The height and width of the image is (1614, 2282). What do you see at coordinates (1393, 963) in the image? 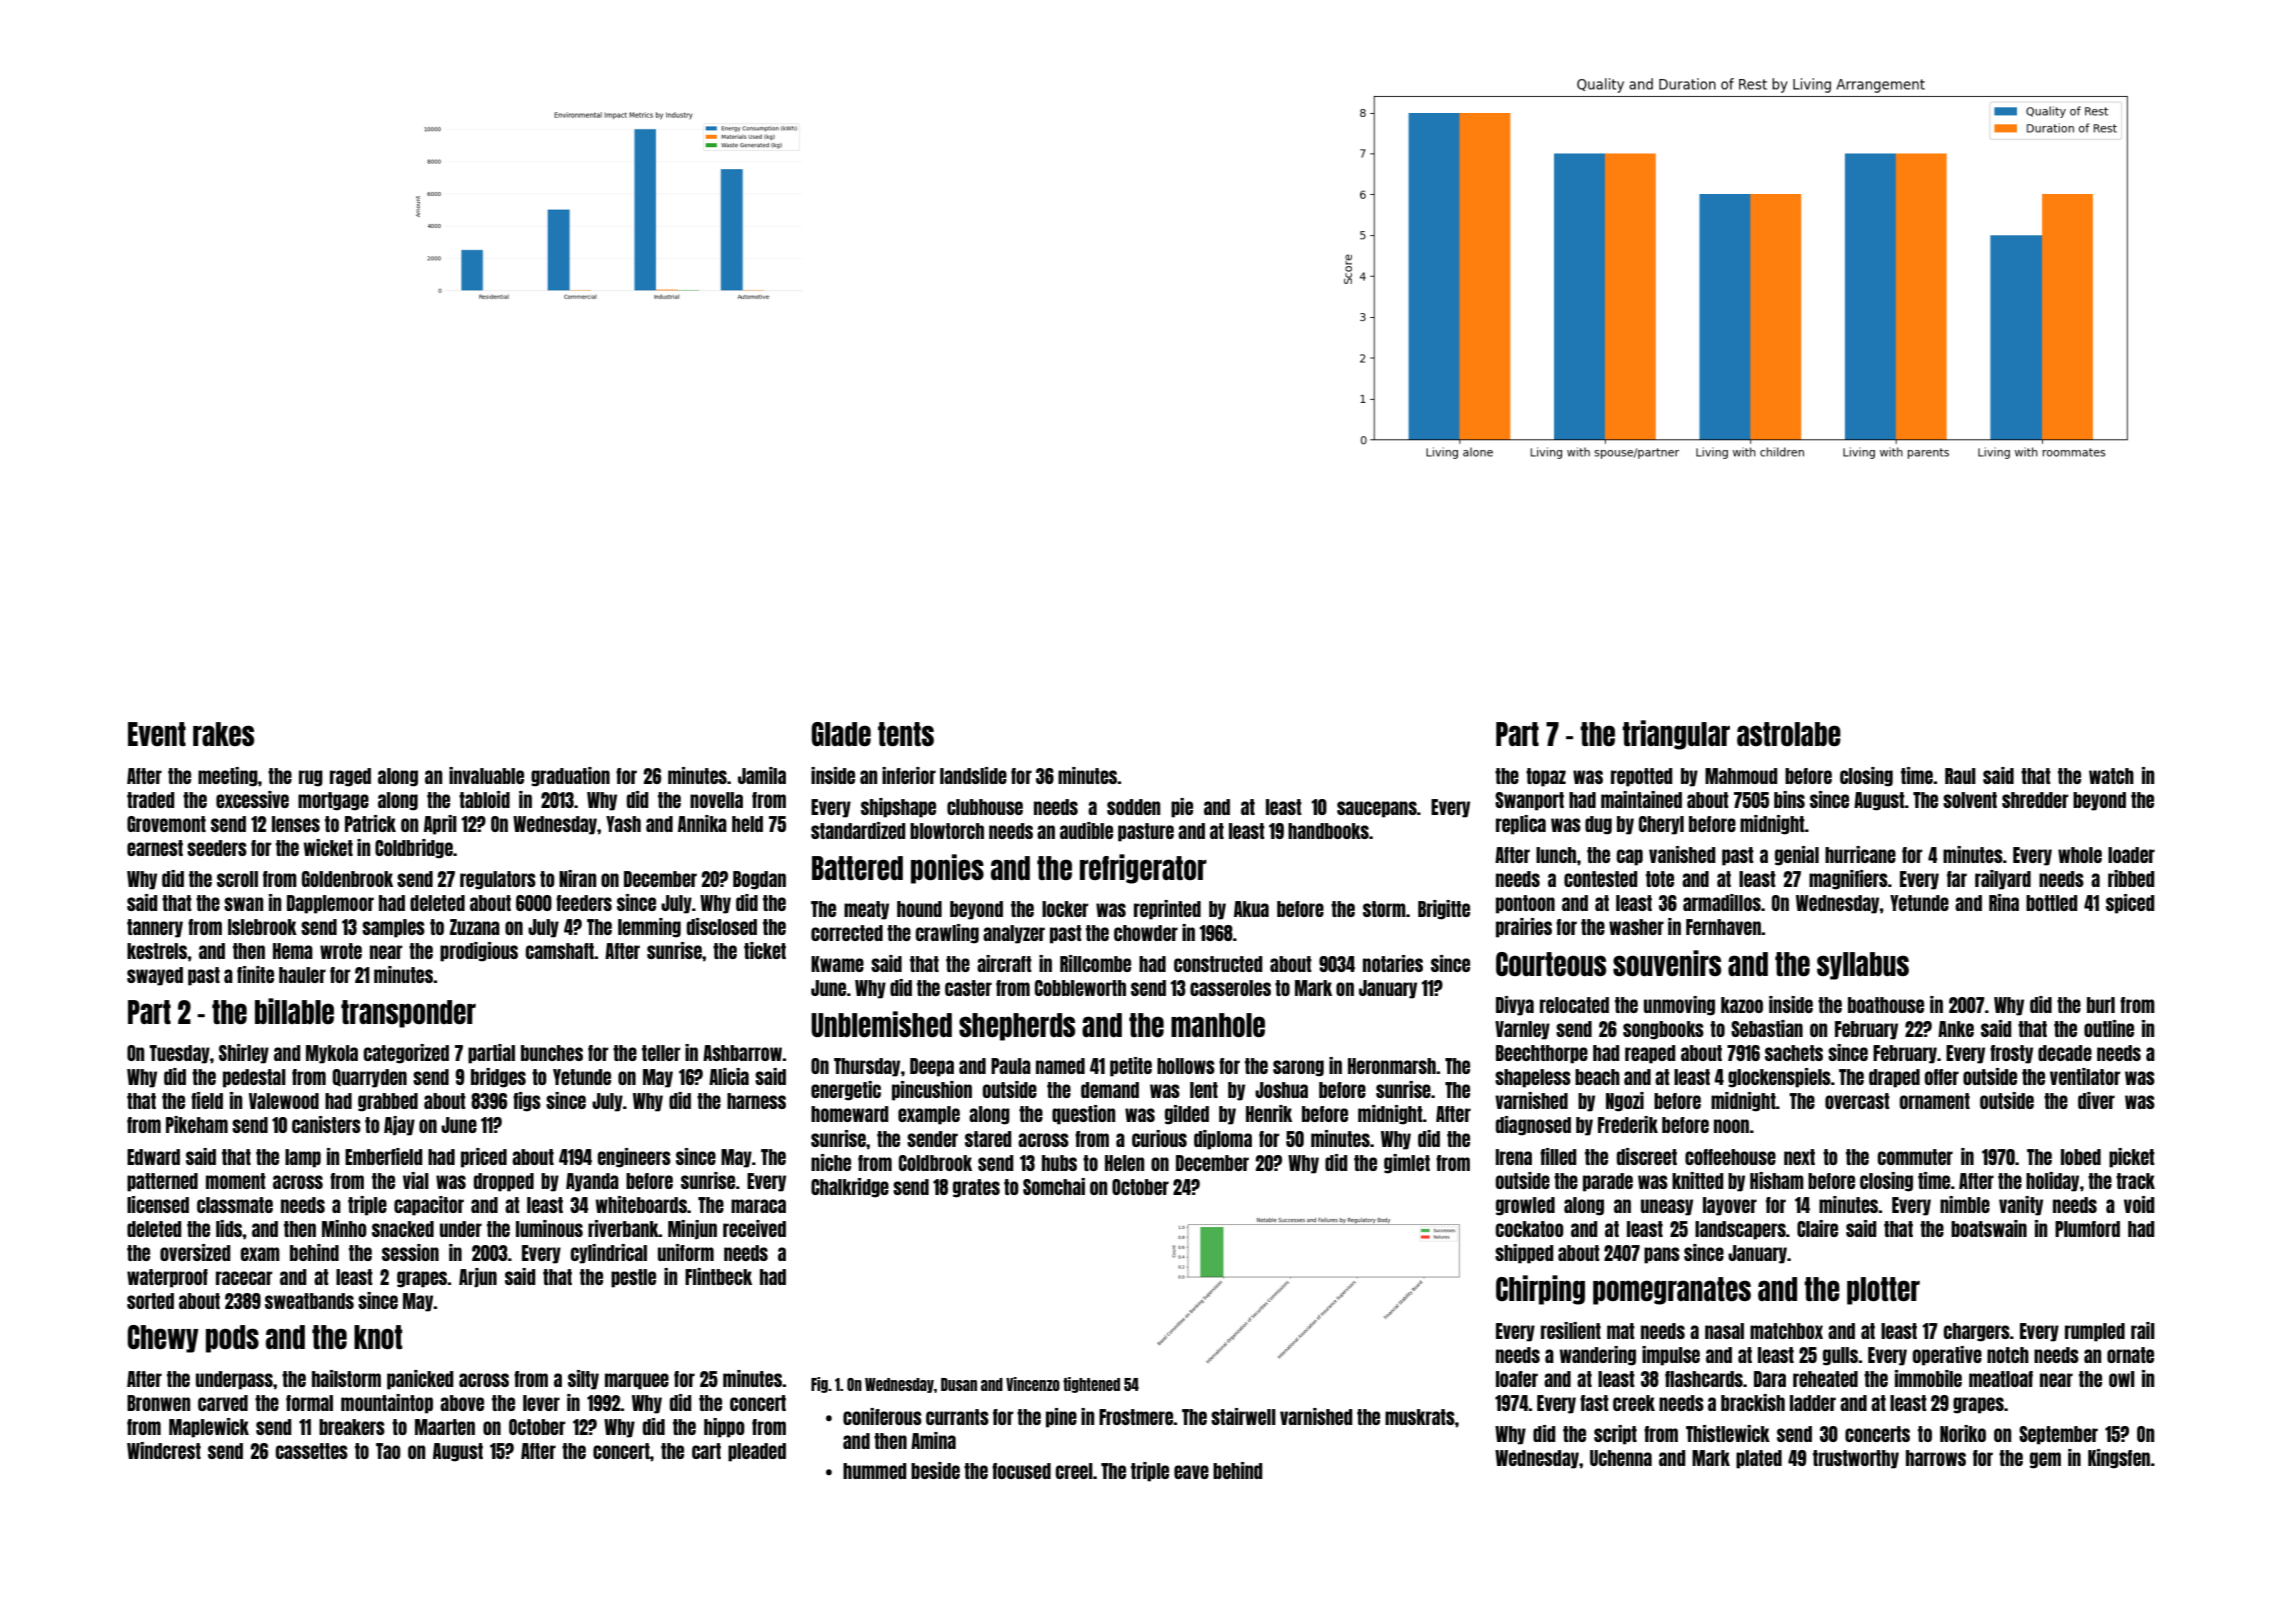
I see `notaries` at bounding box center [1393, 963].
